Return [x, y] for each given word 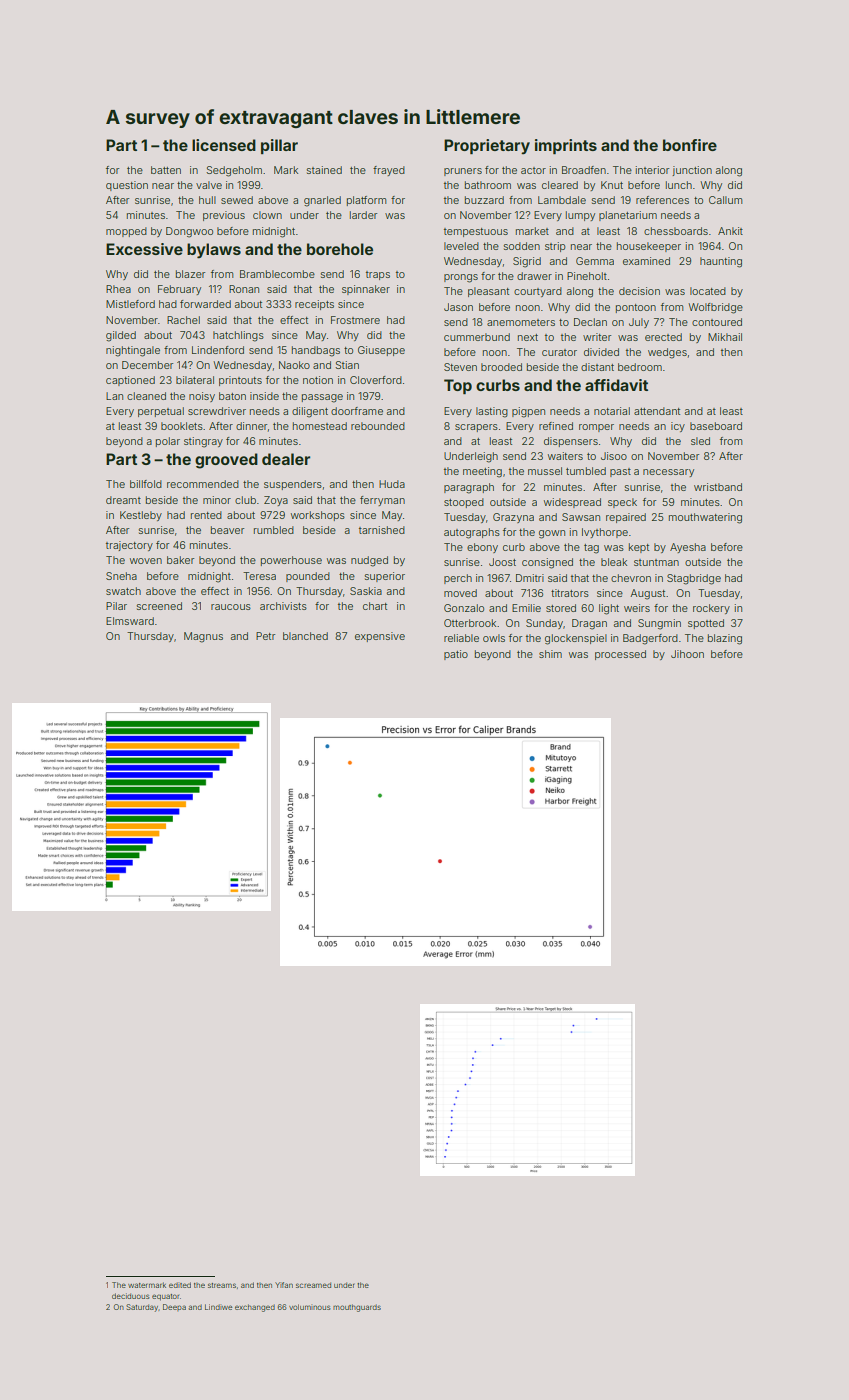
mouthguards [357, 1308]
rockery [711, 609]
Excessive [144, 249]
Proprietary [487, 147]
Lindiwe [218, 1307]
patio [456, 655]
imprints [566, 146]
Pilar [116, 606]
